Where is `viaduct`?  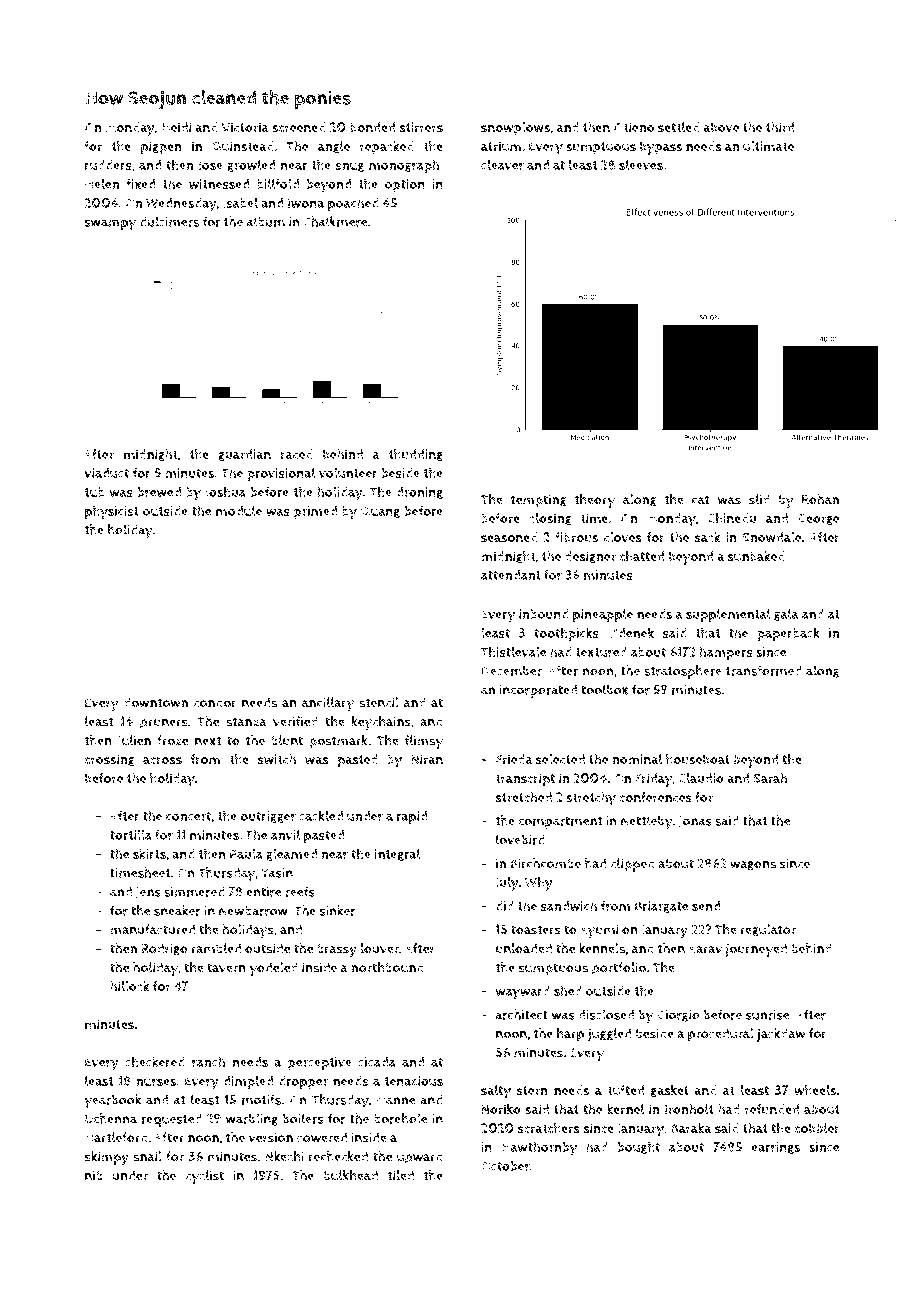
viaduct is located at coordinates (106, 473).
